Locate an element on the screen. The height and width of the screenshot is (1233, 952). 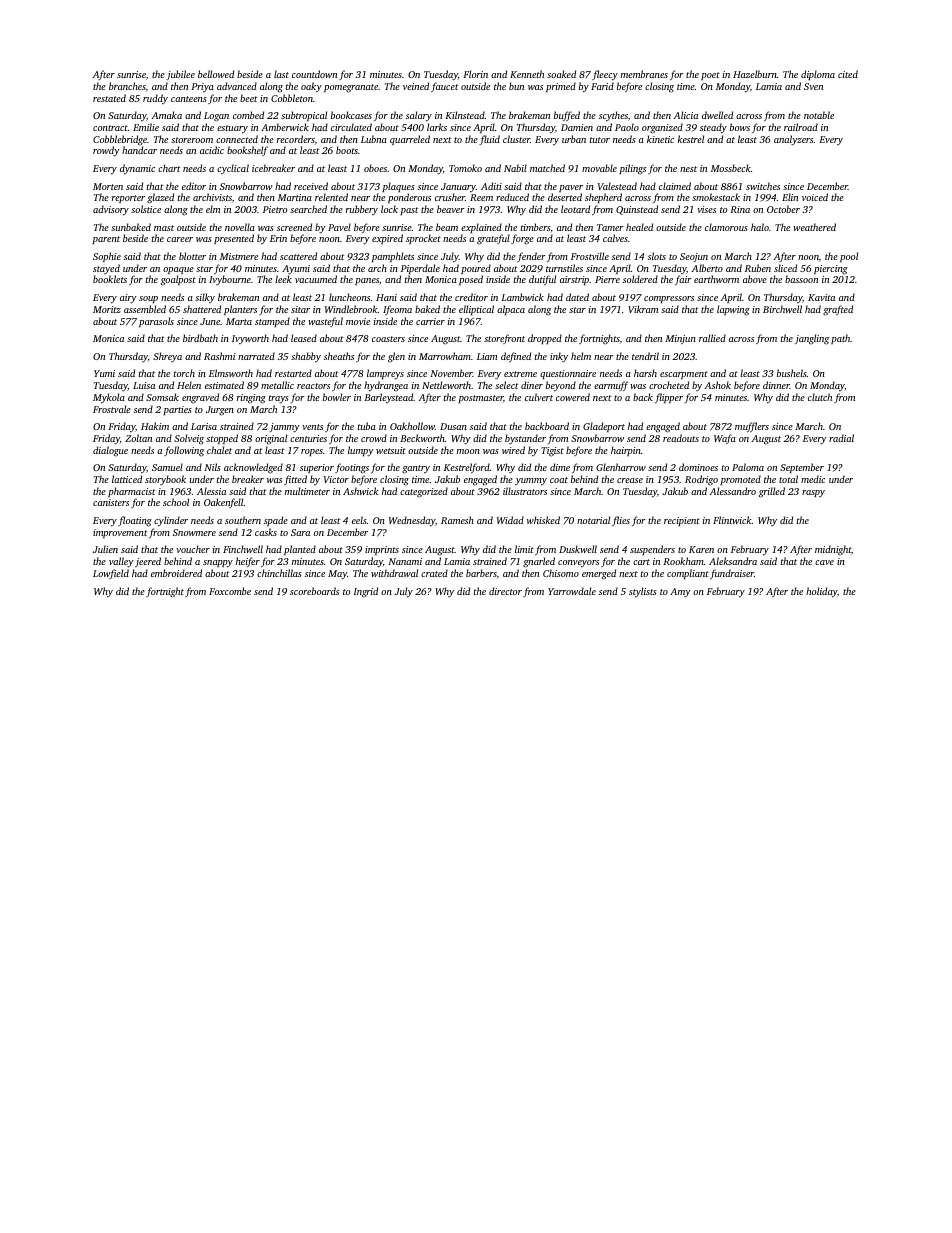
healed is located at coordinates (639, 227).
